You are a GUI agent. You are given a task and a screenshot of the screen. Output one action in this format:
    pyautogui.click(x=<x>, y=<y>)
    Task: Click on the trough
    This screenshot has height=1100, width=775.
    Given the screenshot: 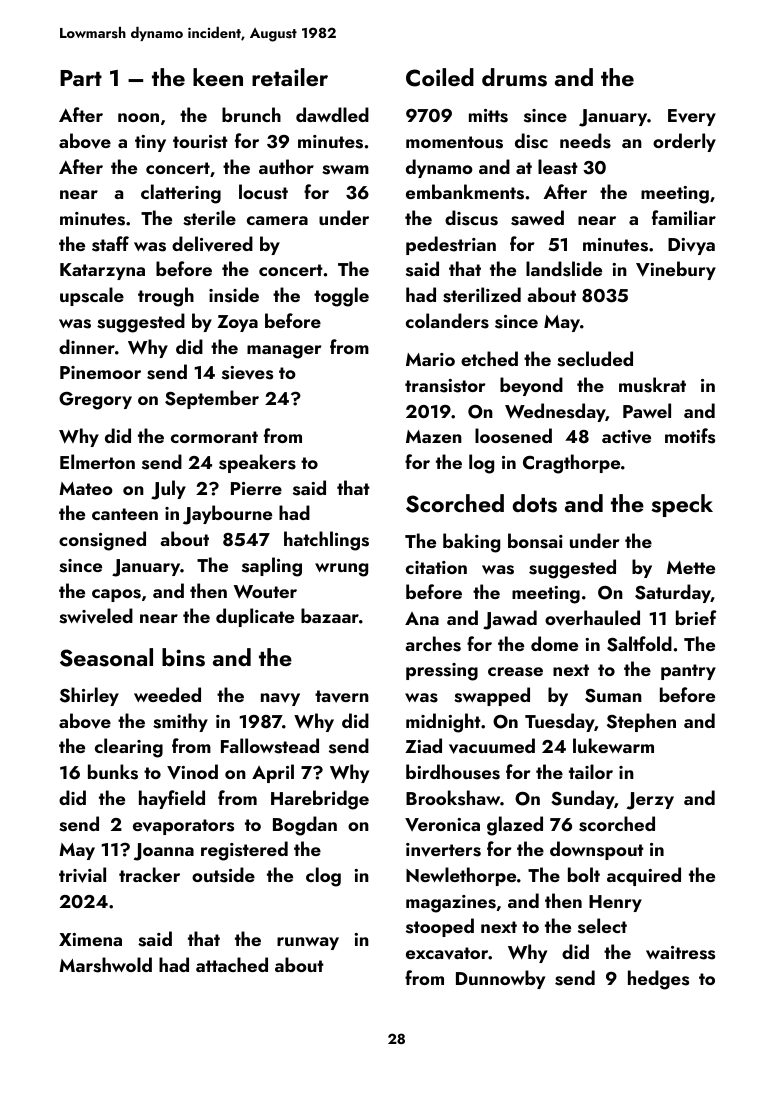 What is the action you would take?
    pyautogui.click(x=166, y=297)
